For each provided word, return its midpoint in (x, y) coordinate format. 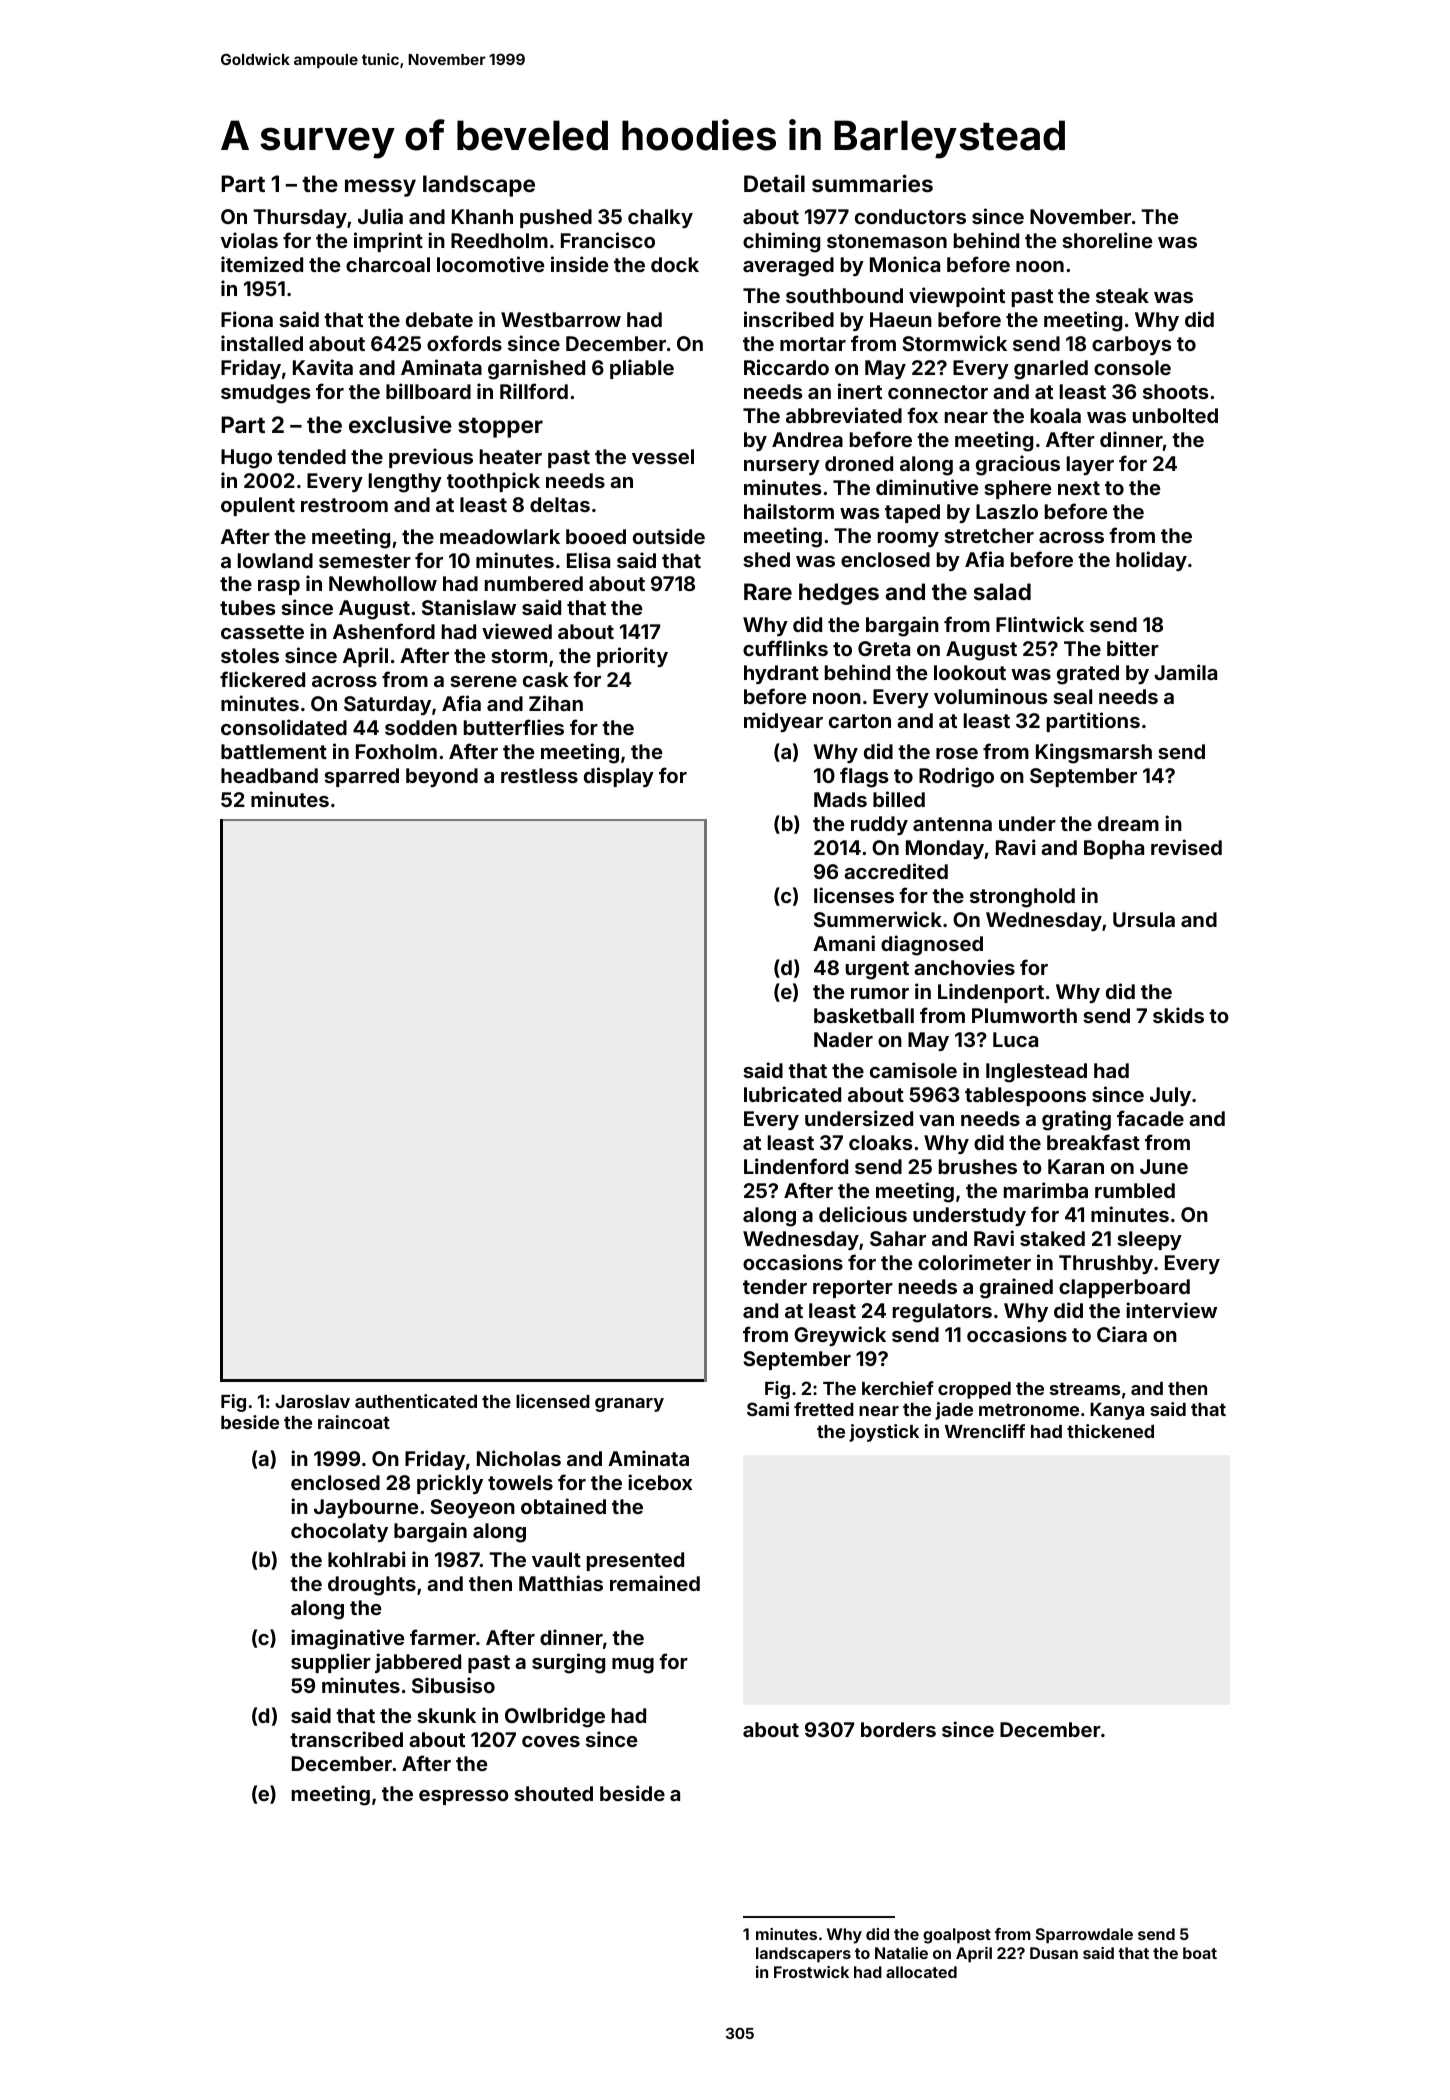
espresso (464, 1797)
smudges (266, 394)
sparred (361, 777)
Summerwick (878, 919)
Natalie (901, 1953)
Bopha (1114, 849)
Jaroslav (312, 1401)
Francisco (608, 240)
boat (1200, 1953)
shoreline (1107, 240)
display (619, 777)
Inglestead (1036, 1073)
